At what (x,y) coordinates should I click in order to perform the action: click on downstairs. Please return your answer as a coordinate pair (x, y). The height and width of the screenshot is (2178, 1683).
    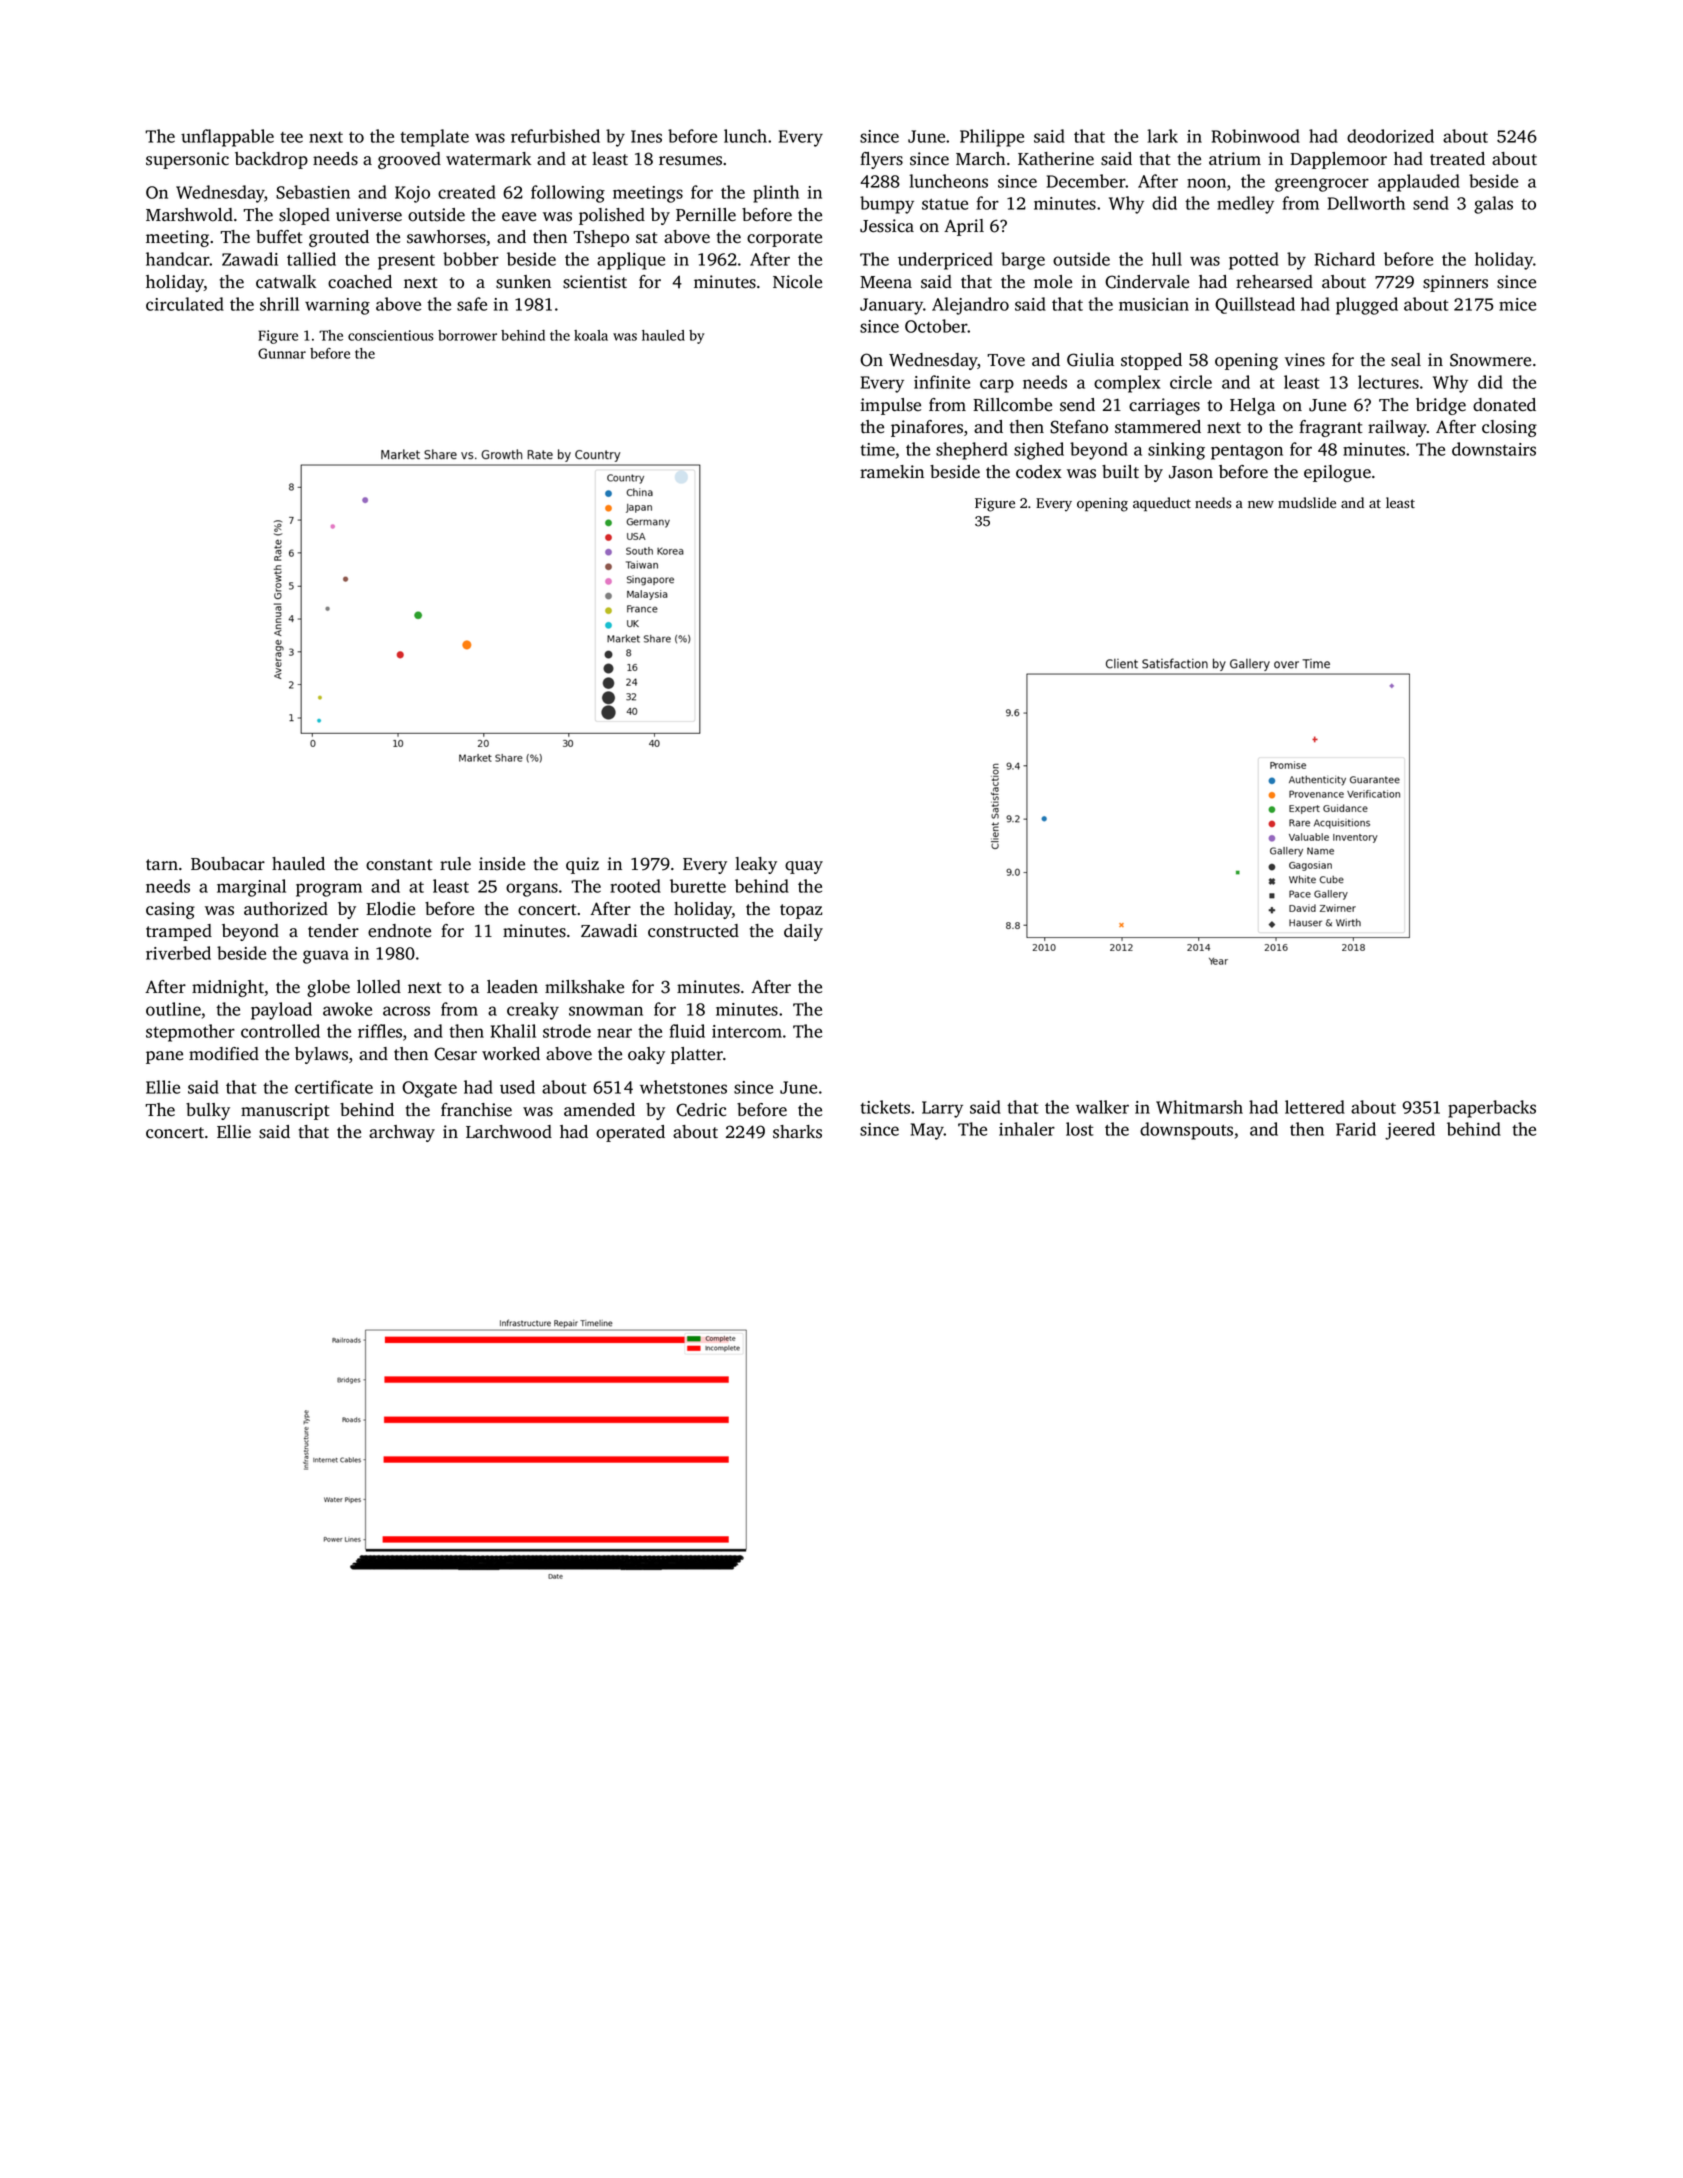
    Looking at the image, I should click on (1494, 449).
